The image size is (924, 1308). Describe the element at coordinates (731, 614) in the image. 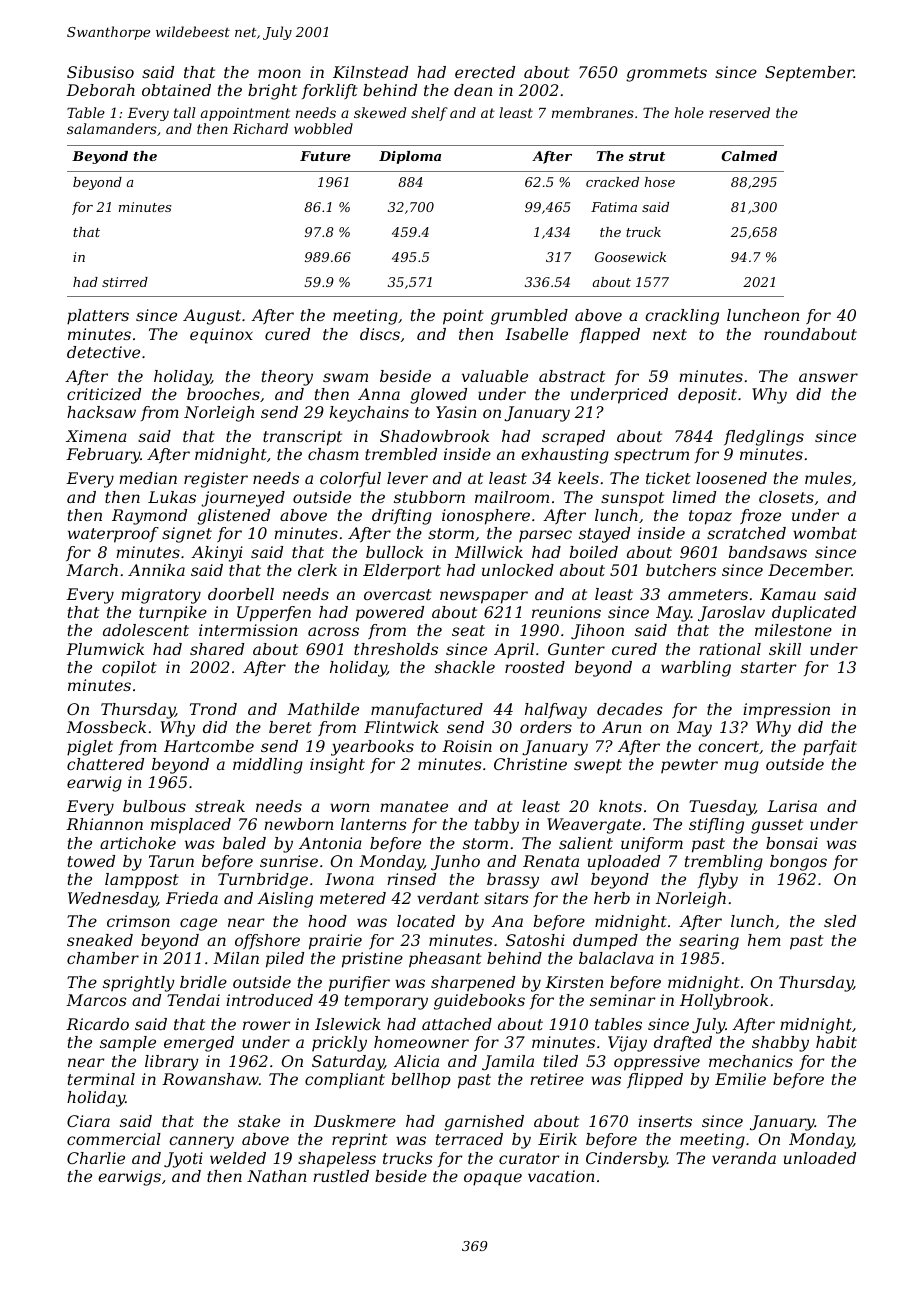

I see `Jaroslav` at that location.
